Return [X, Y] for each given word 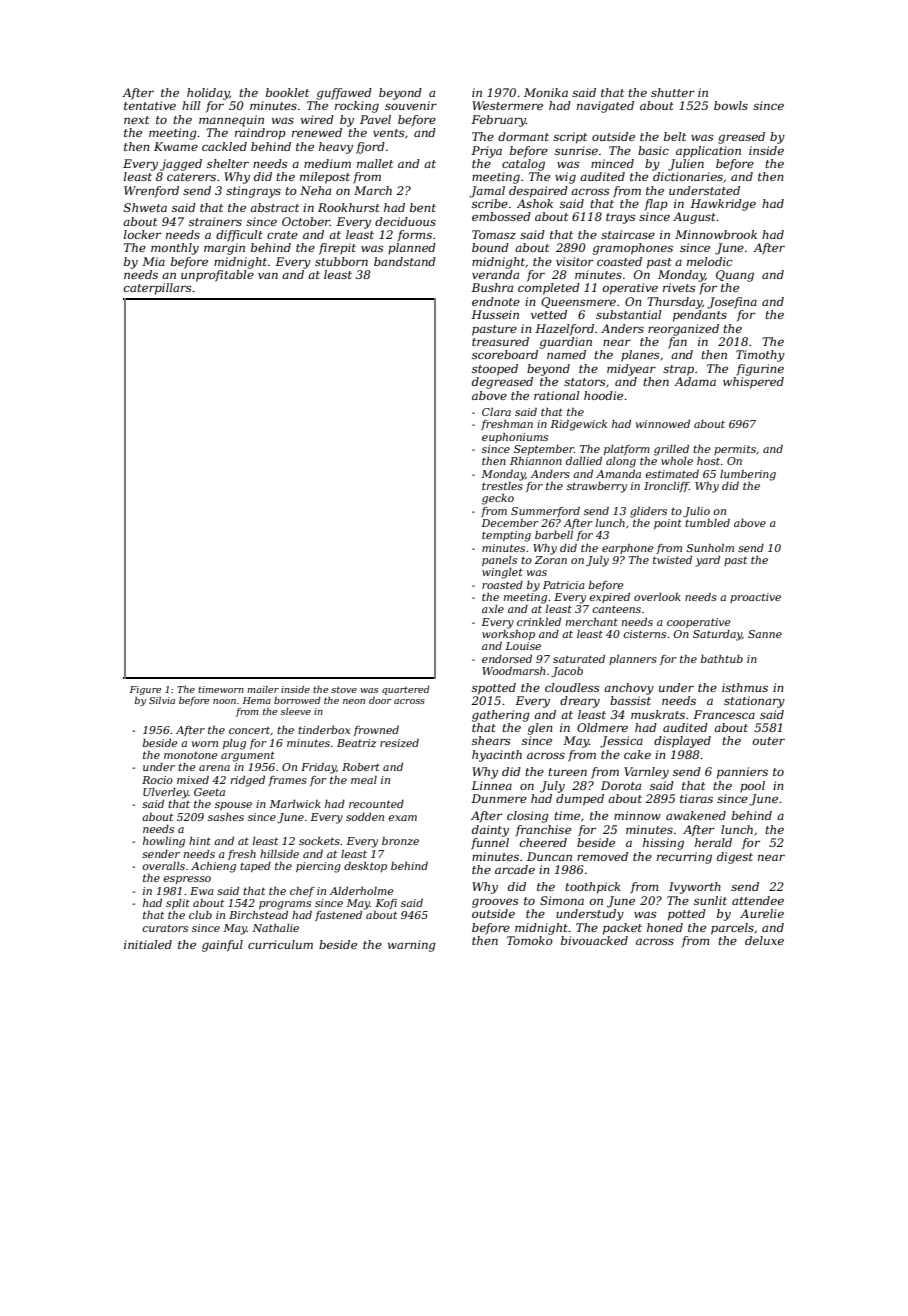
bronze [400, 841]
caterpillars [158, 289]
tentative [150, 105]
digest [735, 858]
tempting [506, 536]
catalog [523, 165]
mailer [263, 689]
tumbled [707, 523]
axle [493, 609]
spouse [233, 806]
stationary [754, 702]
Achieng [213, 867]
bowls [731, 105]
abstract [274, 207]
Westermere [507, 105]
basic [653, 150]
